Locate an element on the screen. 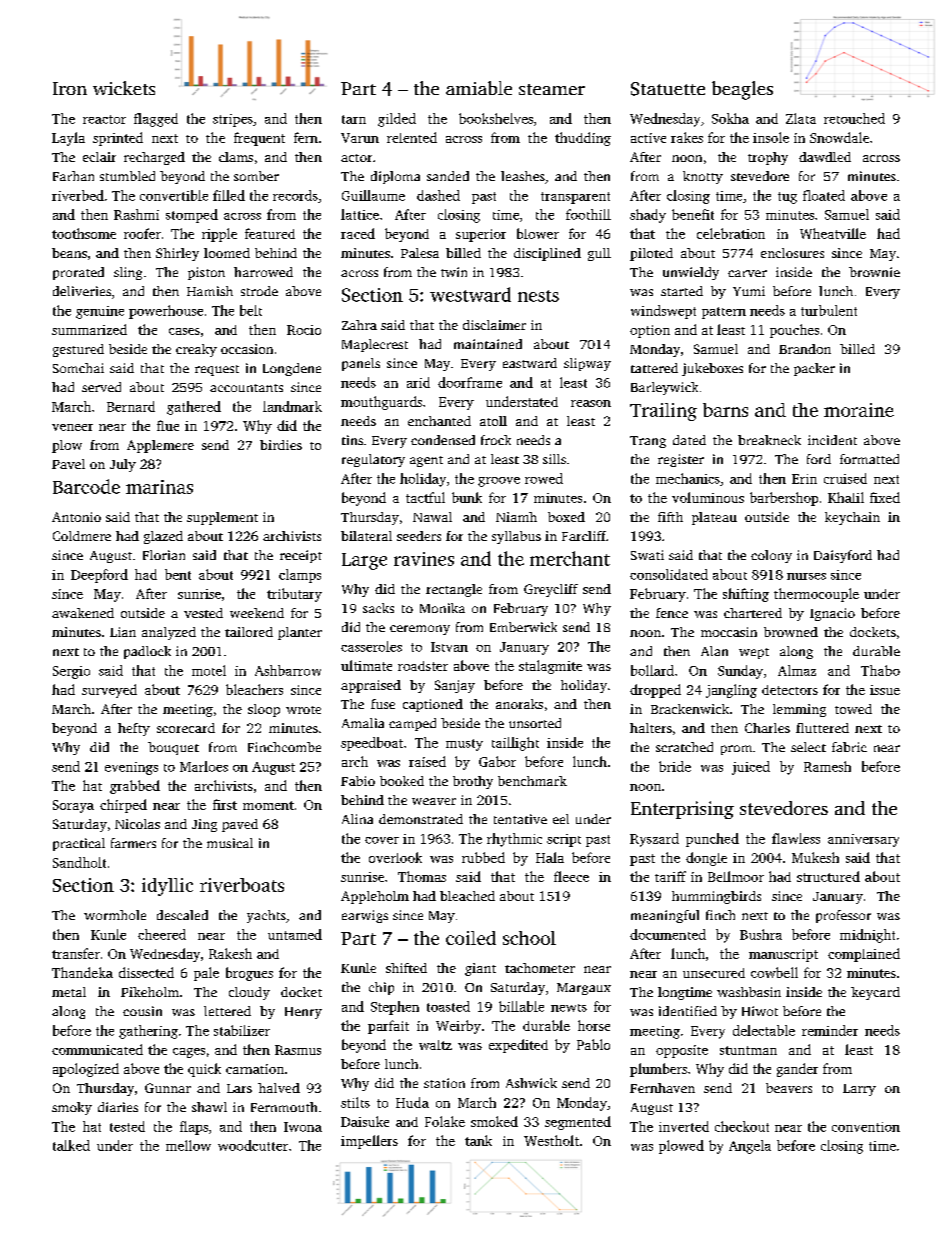  amiable is located at coordinates (479, 88).
